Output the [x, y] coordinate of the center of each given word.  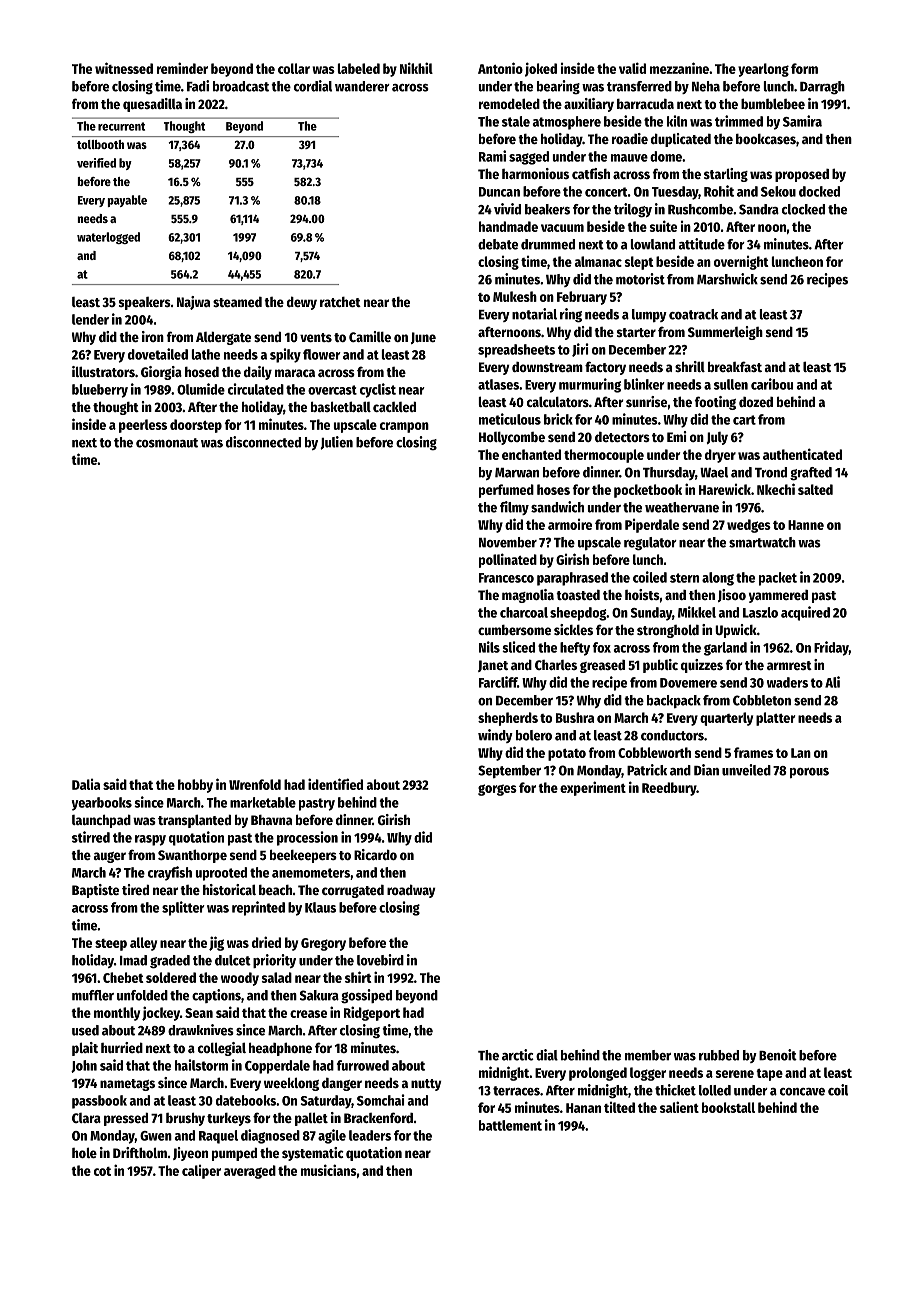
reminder [182, 68]
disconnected [263, 442]
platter [775, 719]
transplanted [194, 821]
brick [558, 419]
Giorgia [161, 373]
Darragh [822, 88]
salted [815, 489]
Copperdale [277, 1067]
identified [335, 784]
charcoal [524, 612]
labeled [359, 68]
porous [809, 773]
